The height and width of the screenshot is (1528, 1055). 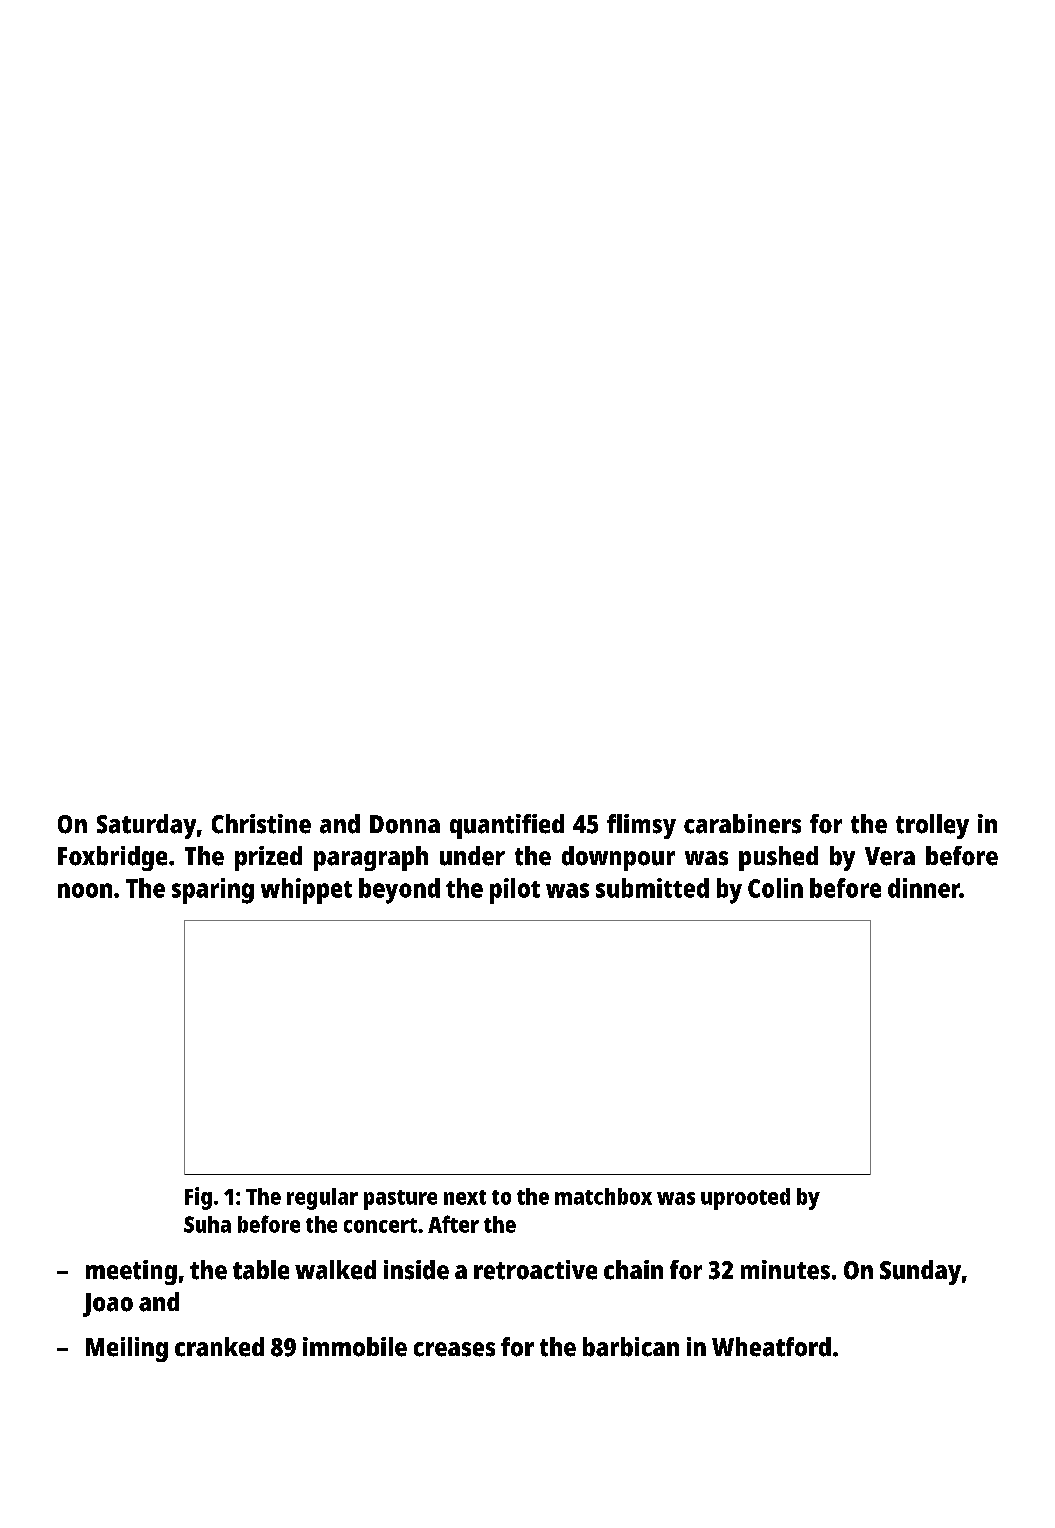 What do you see at coordinates (515, 891) in the screenshot?
I see `pilot` at bounding box center [515, 891].
